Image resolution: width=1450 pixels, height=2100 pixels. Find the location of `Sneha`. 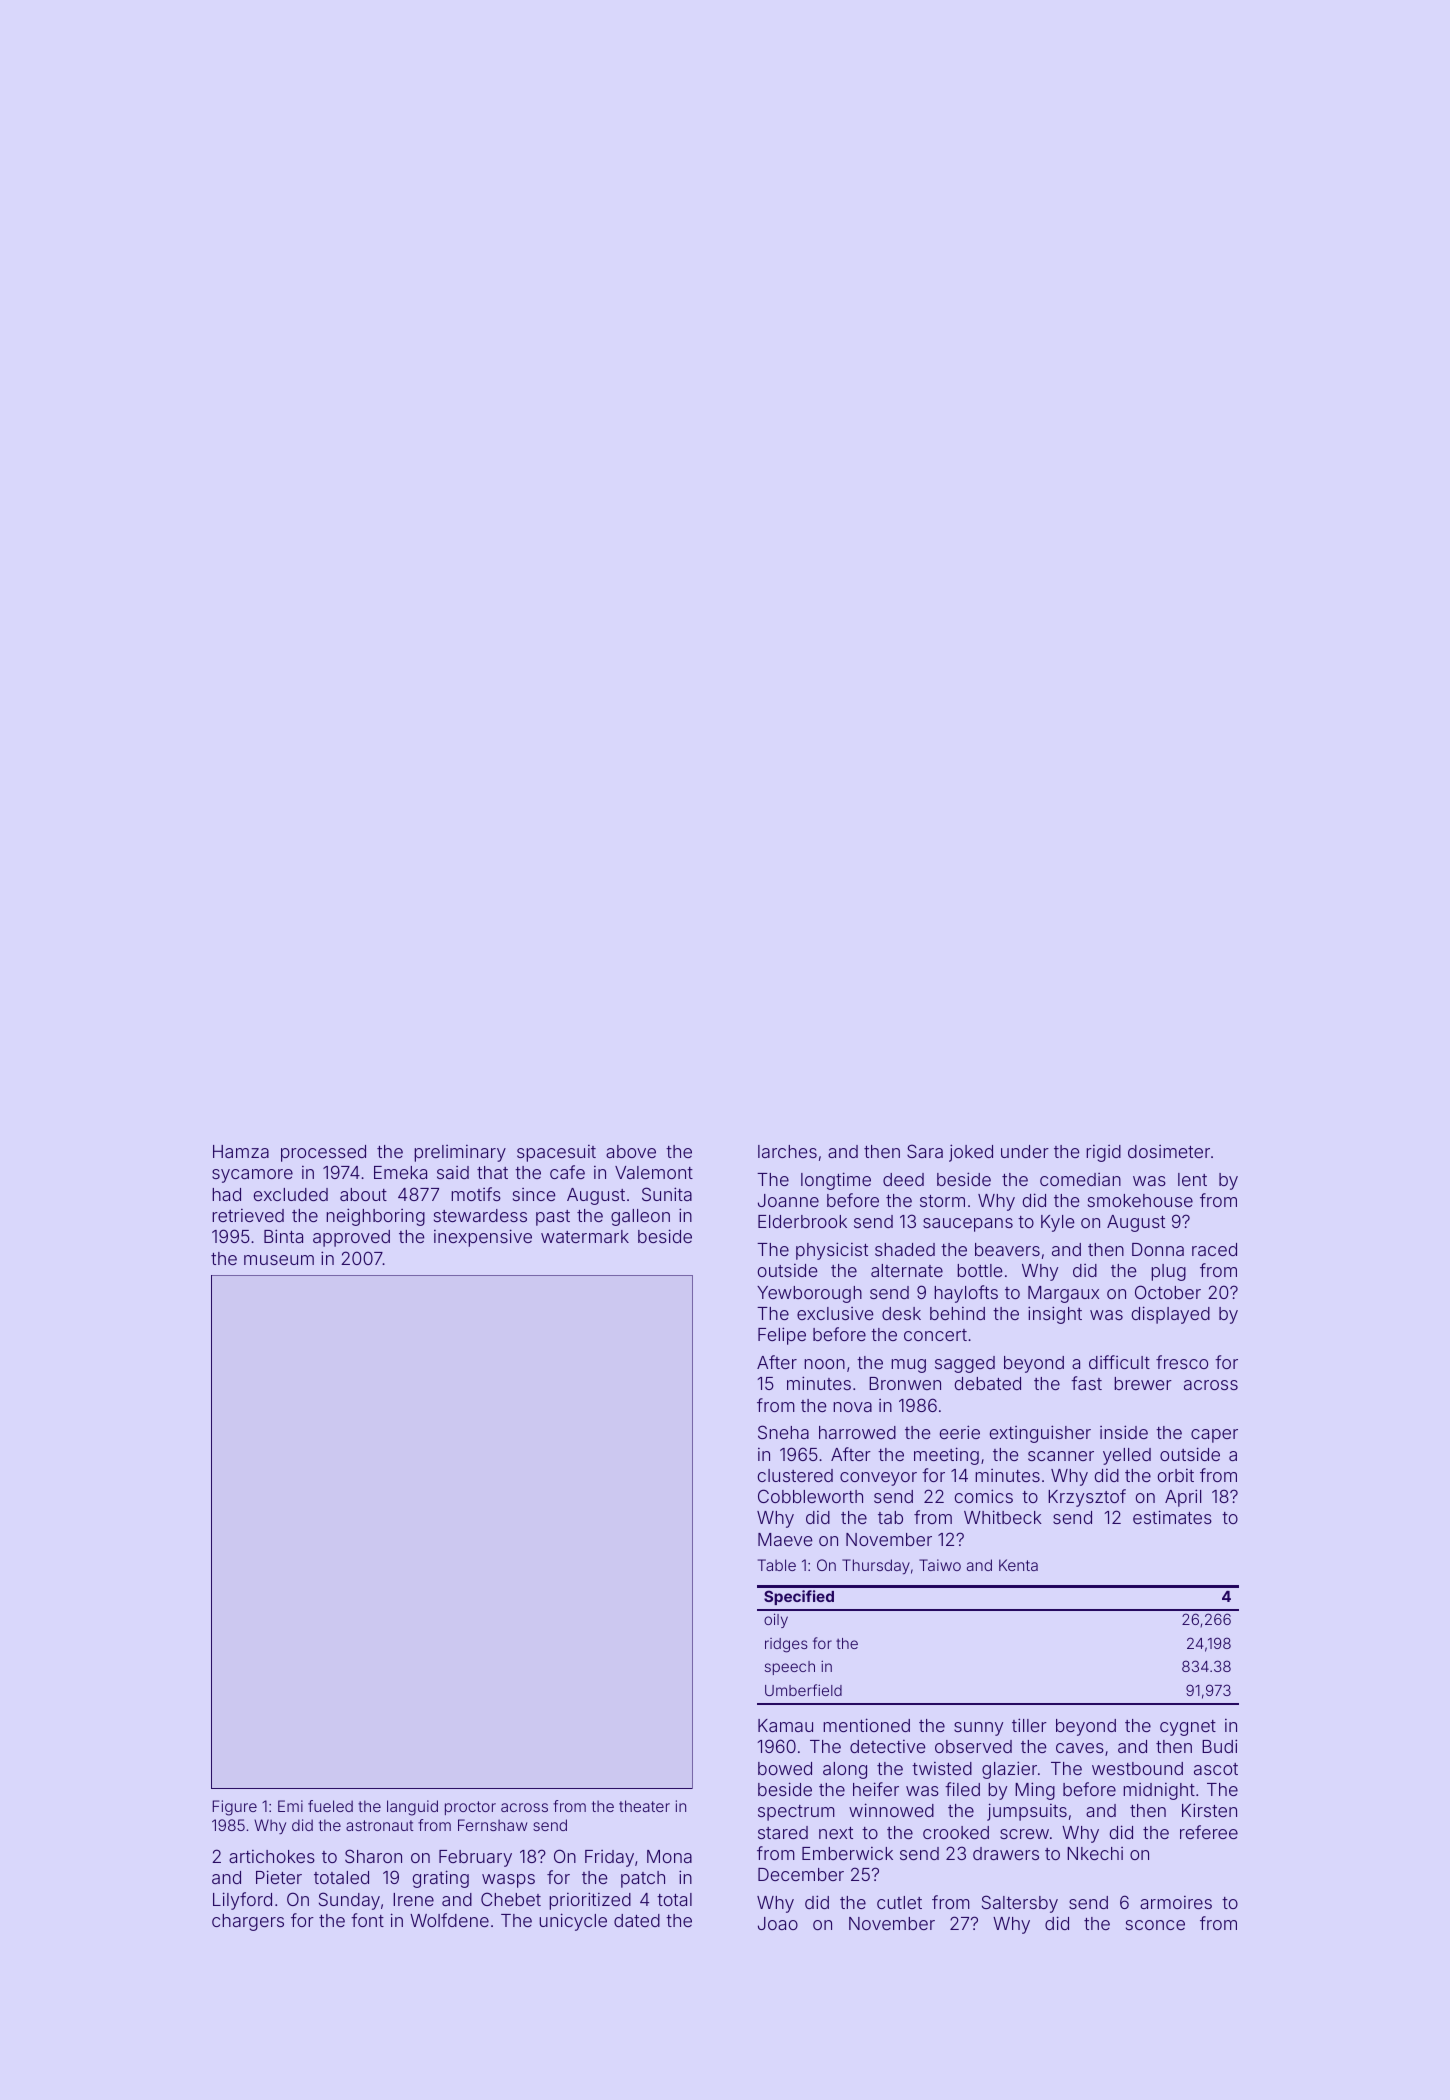

Sneha is located at coordinates (783, 1432).
